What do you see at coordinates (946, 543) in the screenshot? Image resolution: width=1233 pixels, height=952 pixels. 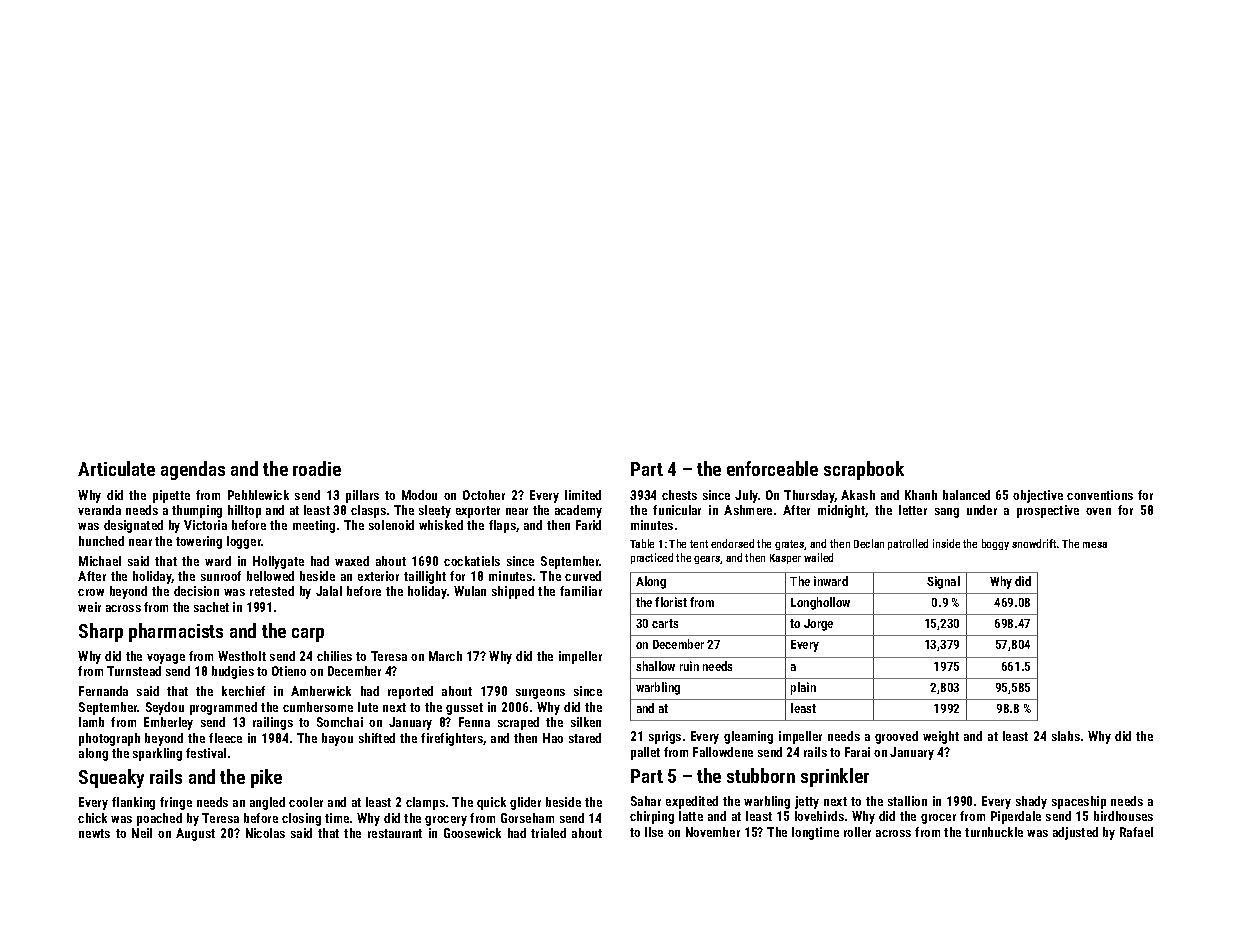 I see `inside` at bounding box center [946, 543].
